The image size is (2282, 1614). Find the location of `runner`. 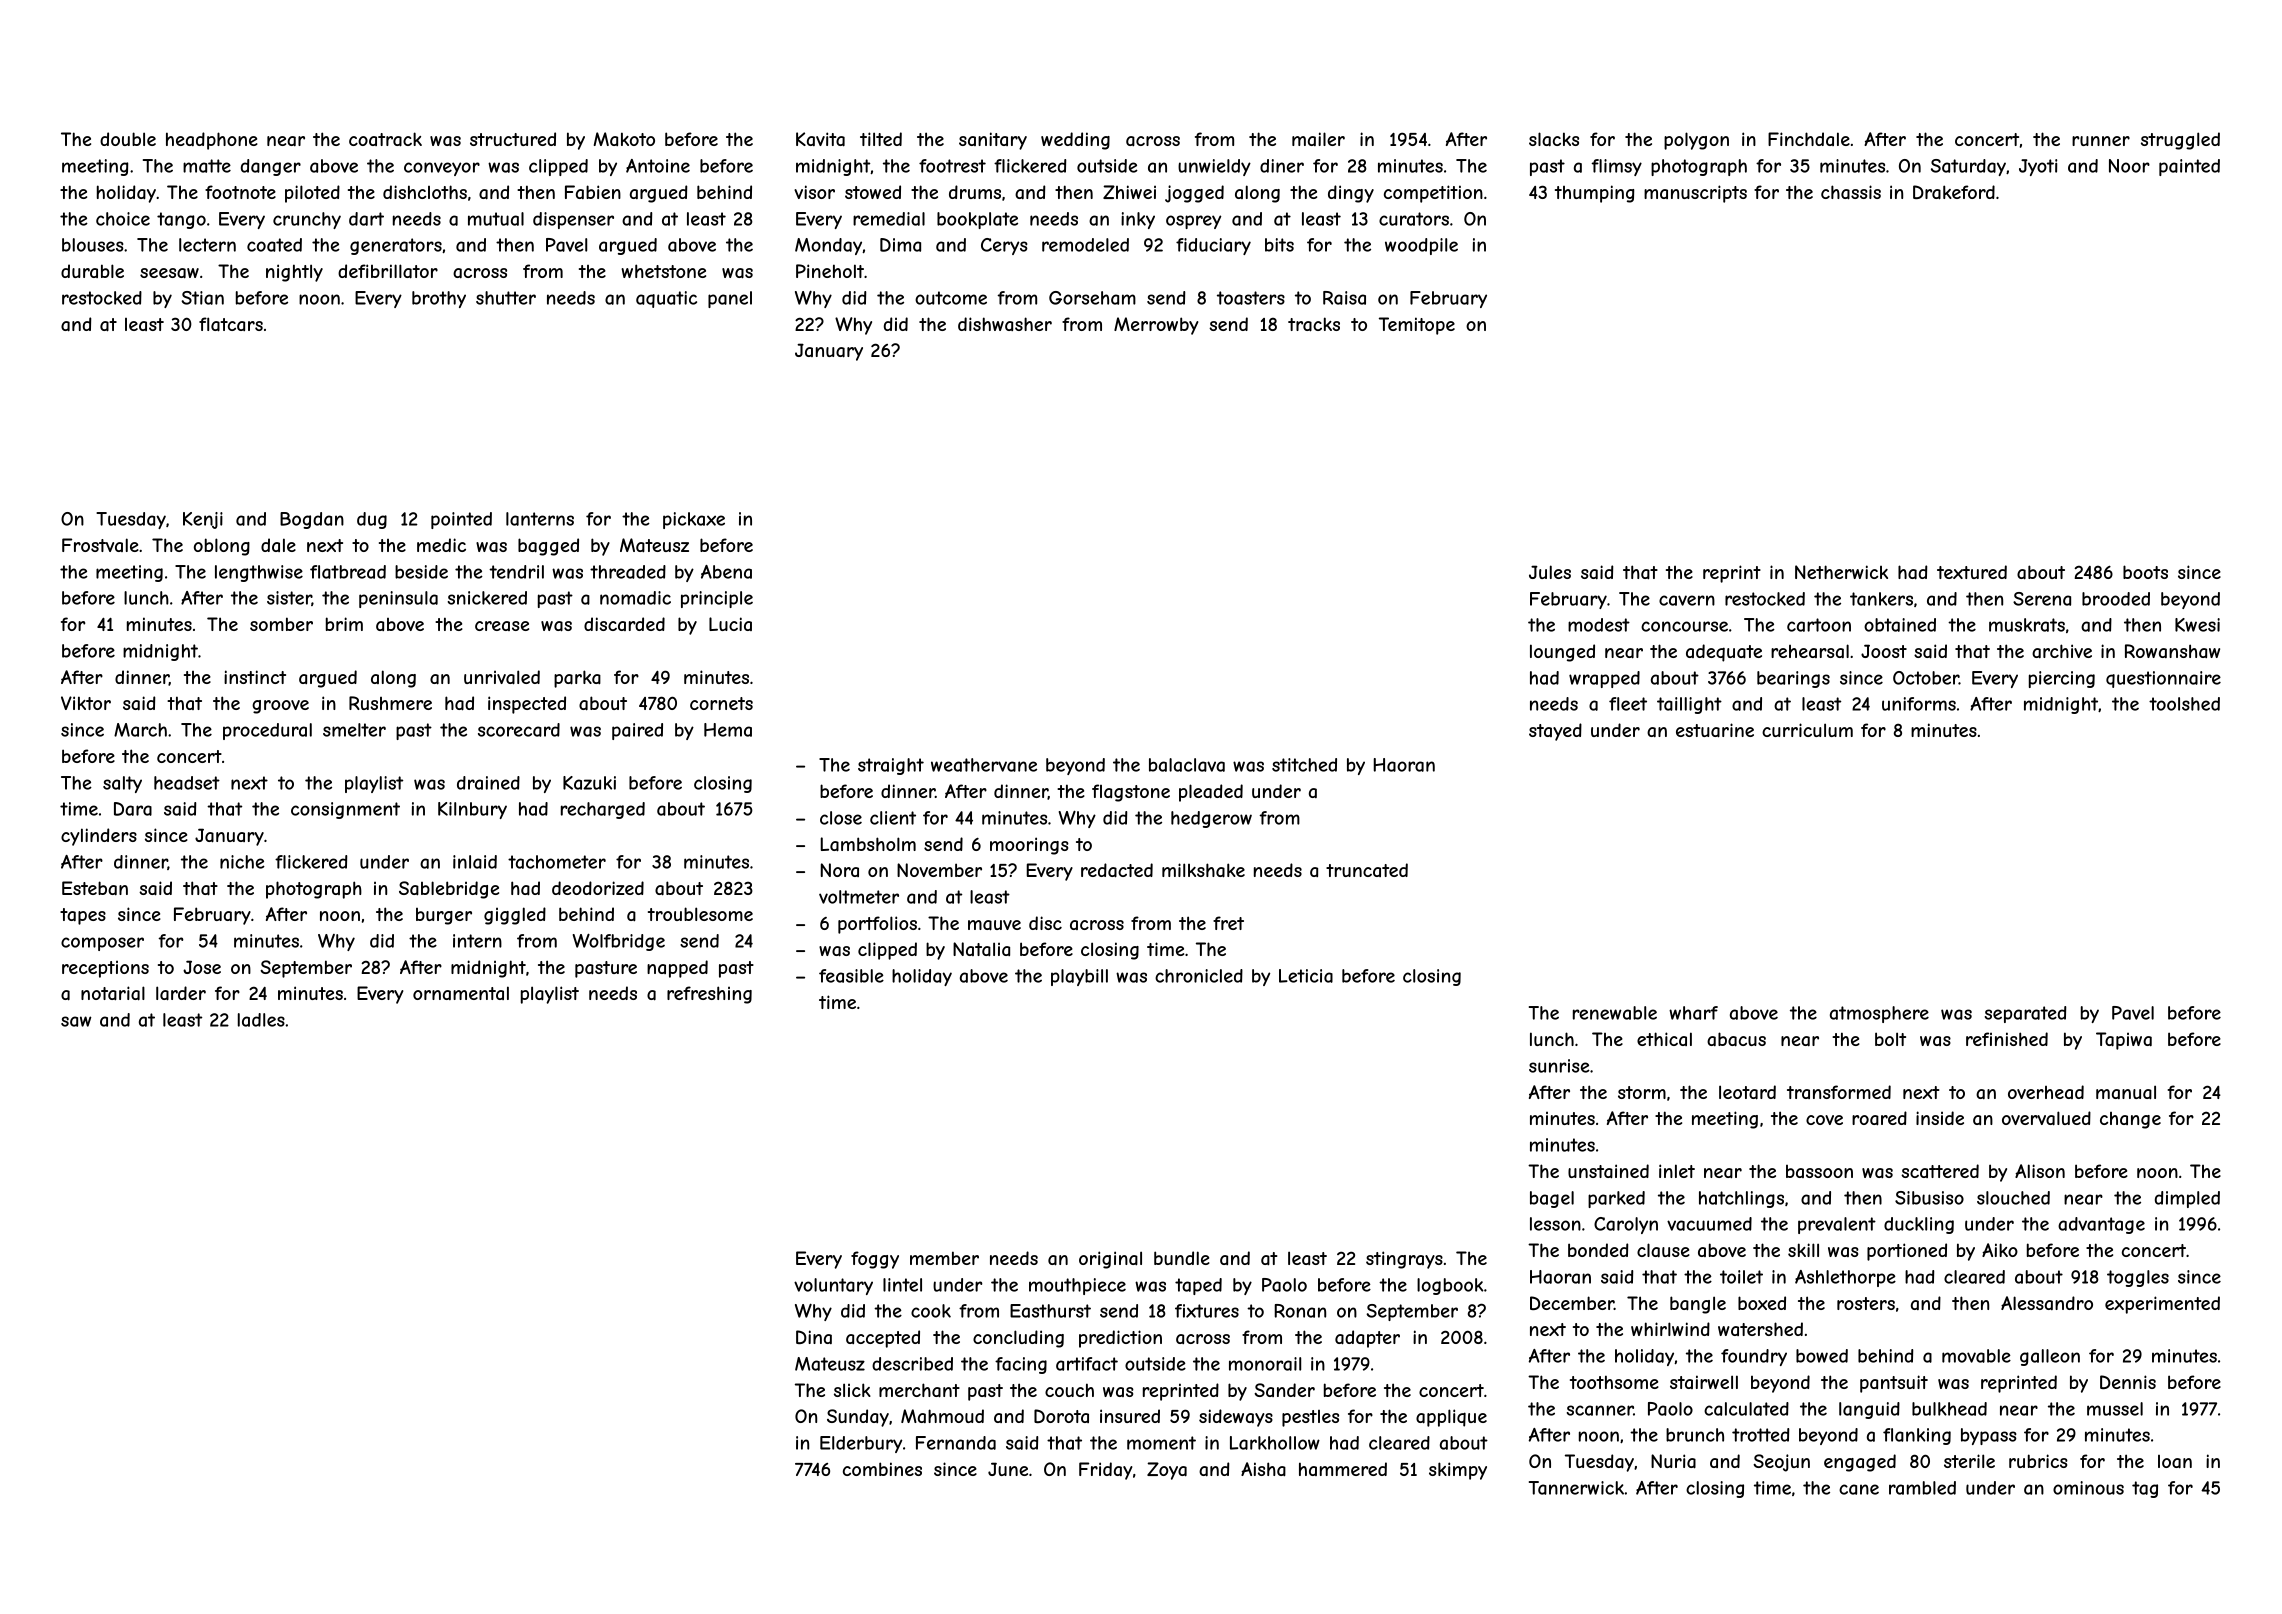

runner is located at coordinates (2101, 141).
